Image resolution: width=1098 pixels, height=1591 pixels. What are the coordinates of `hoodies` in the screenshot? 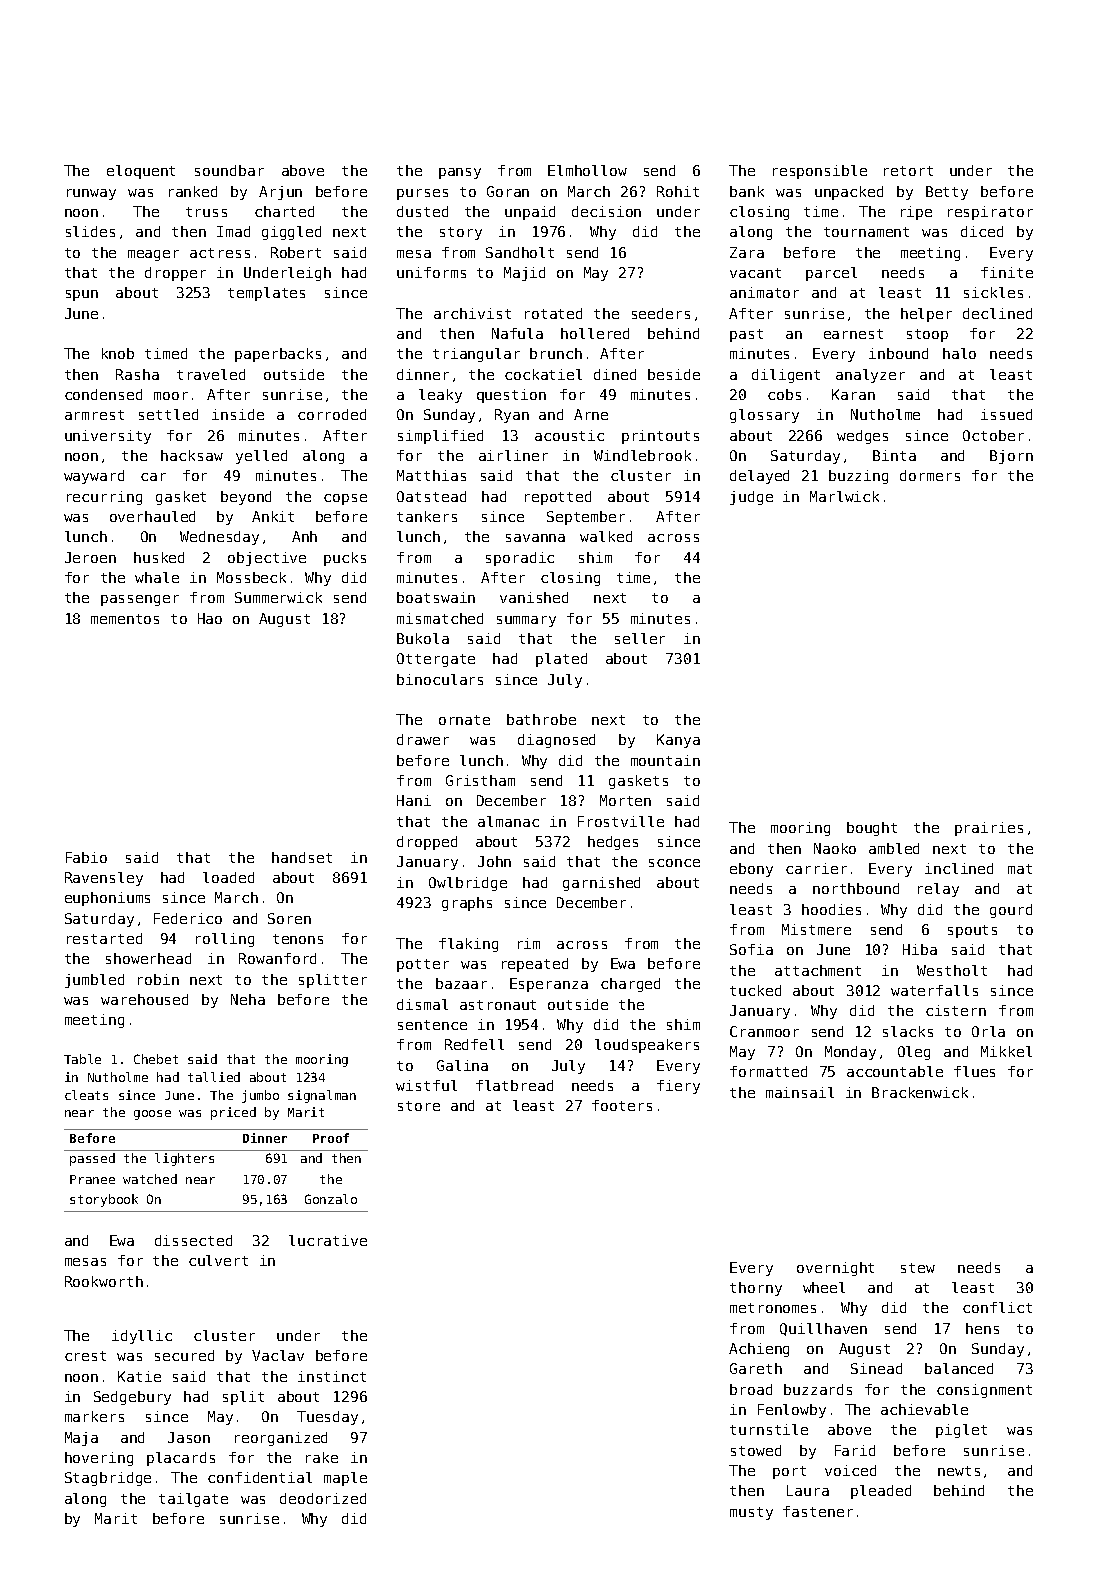 It's located at (831, 909).
